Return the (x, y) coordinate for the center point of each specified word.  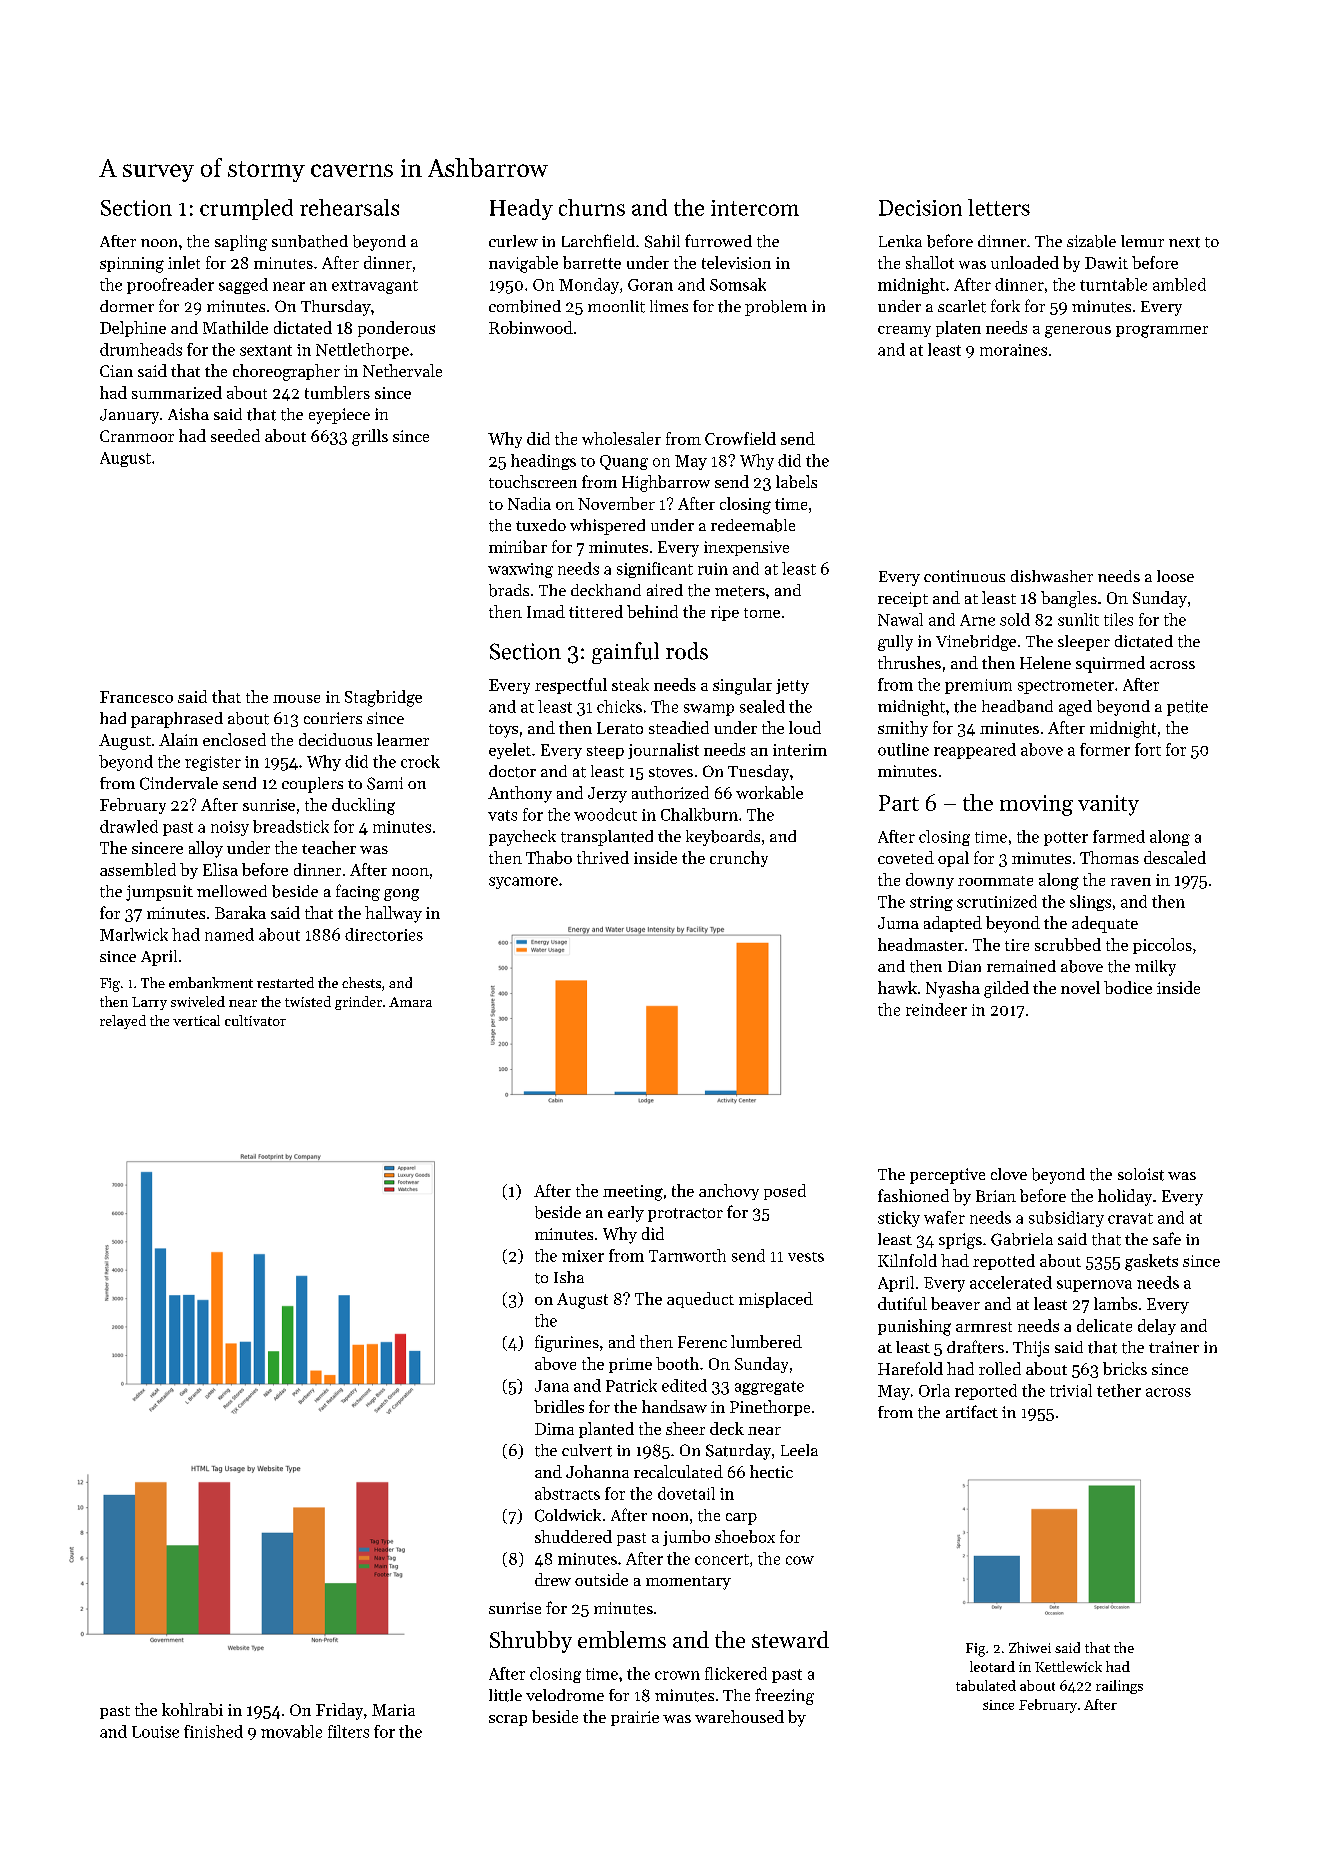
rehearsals (349, 207)
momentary (688, 1583)
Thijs (1031, 1349)
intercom (755, 208)
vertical (196, 1020)
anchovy (729, 1192)
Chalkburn (699, 814)
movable (291, 1731)
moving (1036, 805)
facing (358, 892)
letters (999, 207)
